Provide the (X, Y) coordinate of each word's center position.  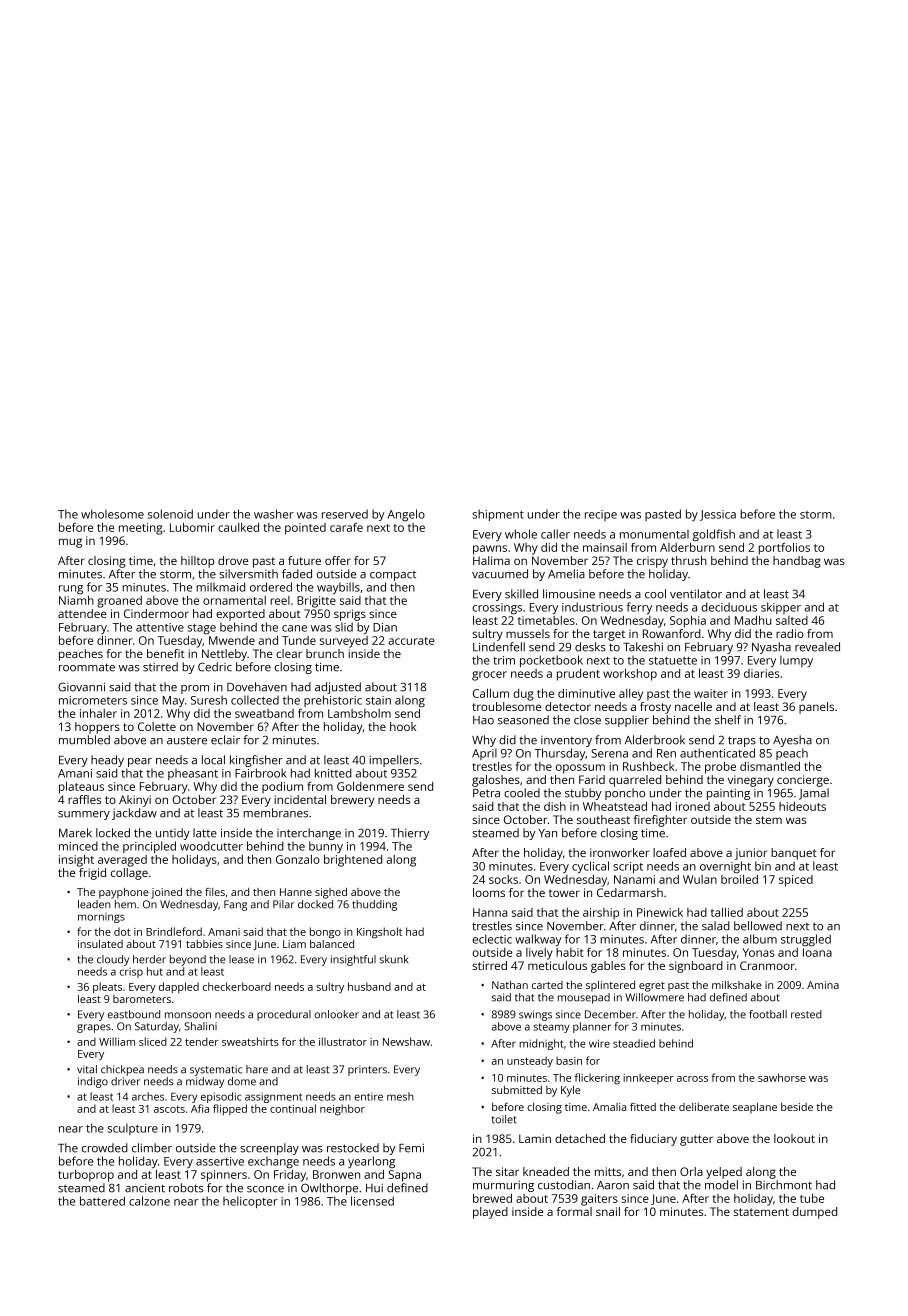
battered (102, 1201)
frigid (92, 874)
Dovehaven (257, 687)
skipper (781, 608)
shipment (498, 515)
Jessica (718, 515)
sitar (507, 1171)
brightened (353, 861)
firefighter (660, 821)
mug (70, 543)
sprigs (350, 615)
